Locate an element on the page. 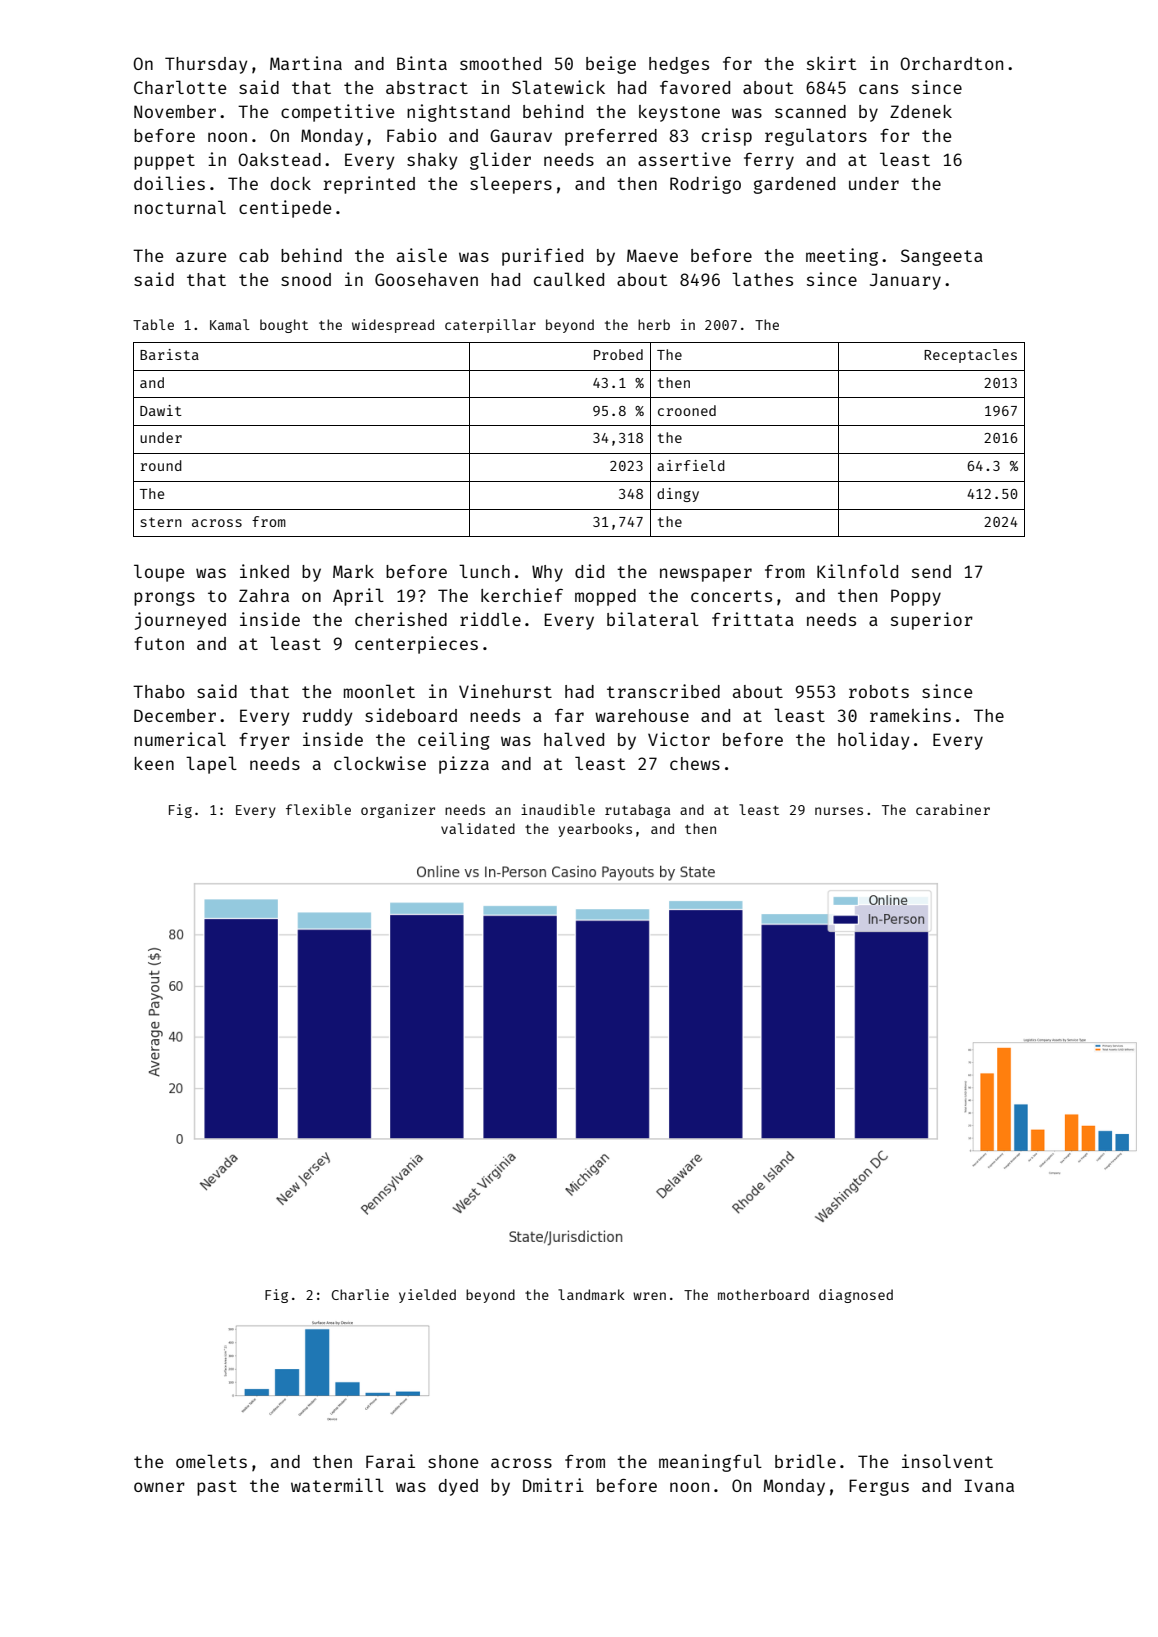 This document has height=1637, width=1158. round is located at coordinates (161, 465).
